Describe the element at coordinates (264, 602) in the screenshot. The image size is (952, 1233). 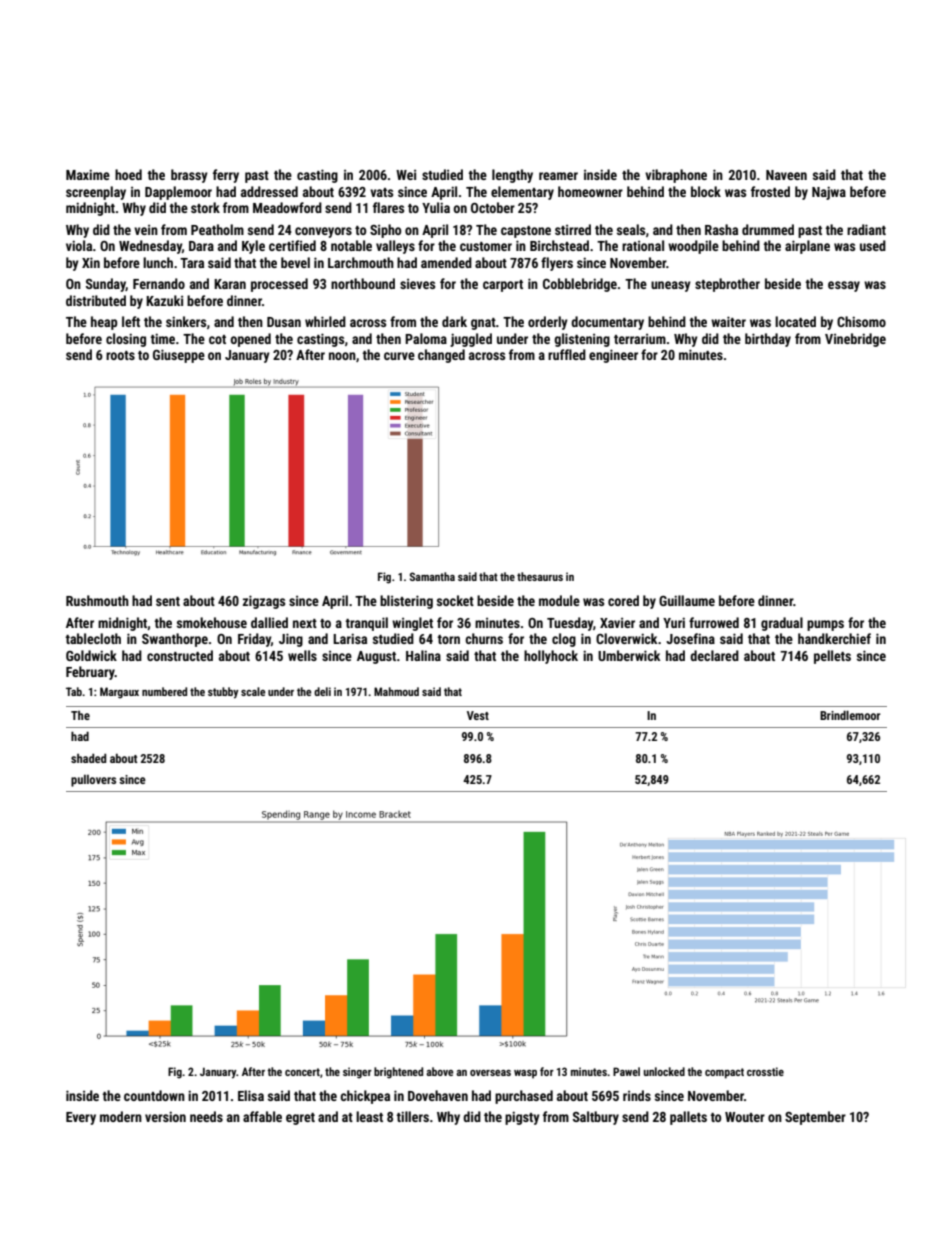
I see `zigzags` at that location.
